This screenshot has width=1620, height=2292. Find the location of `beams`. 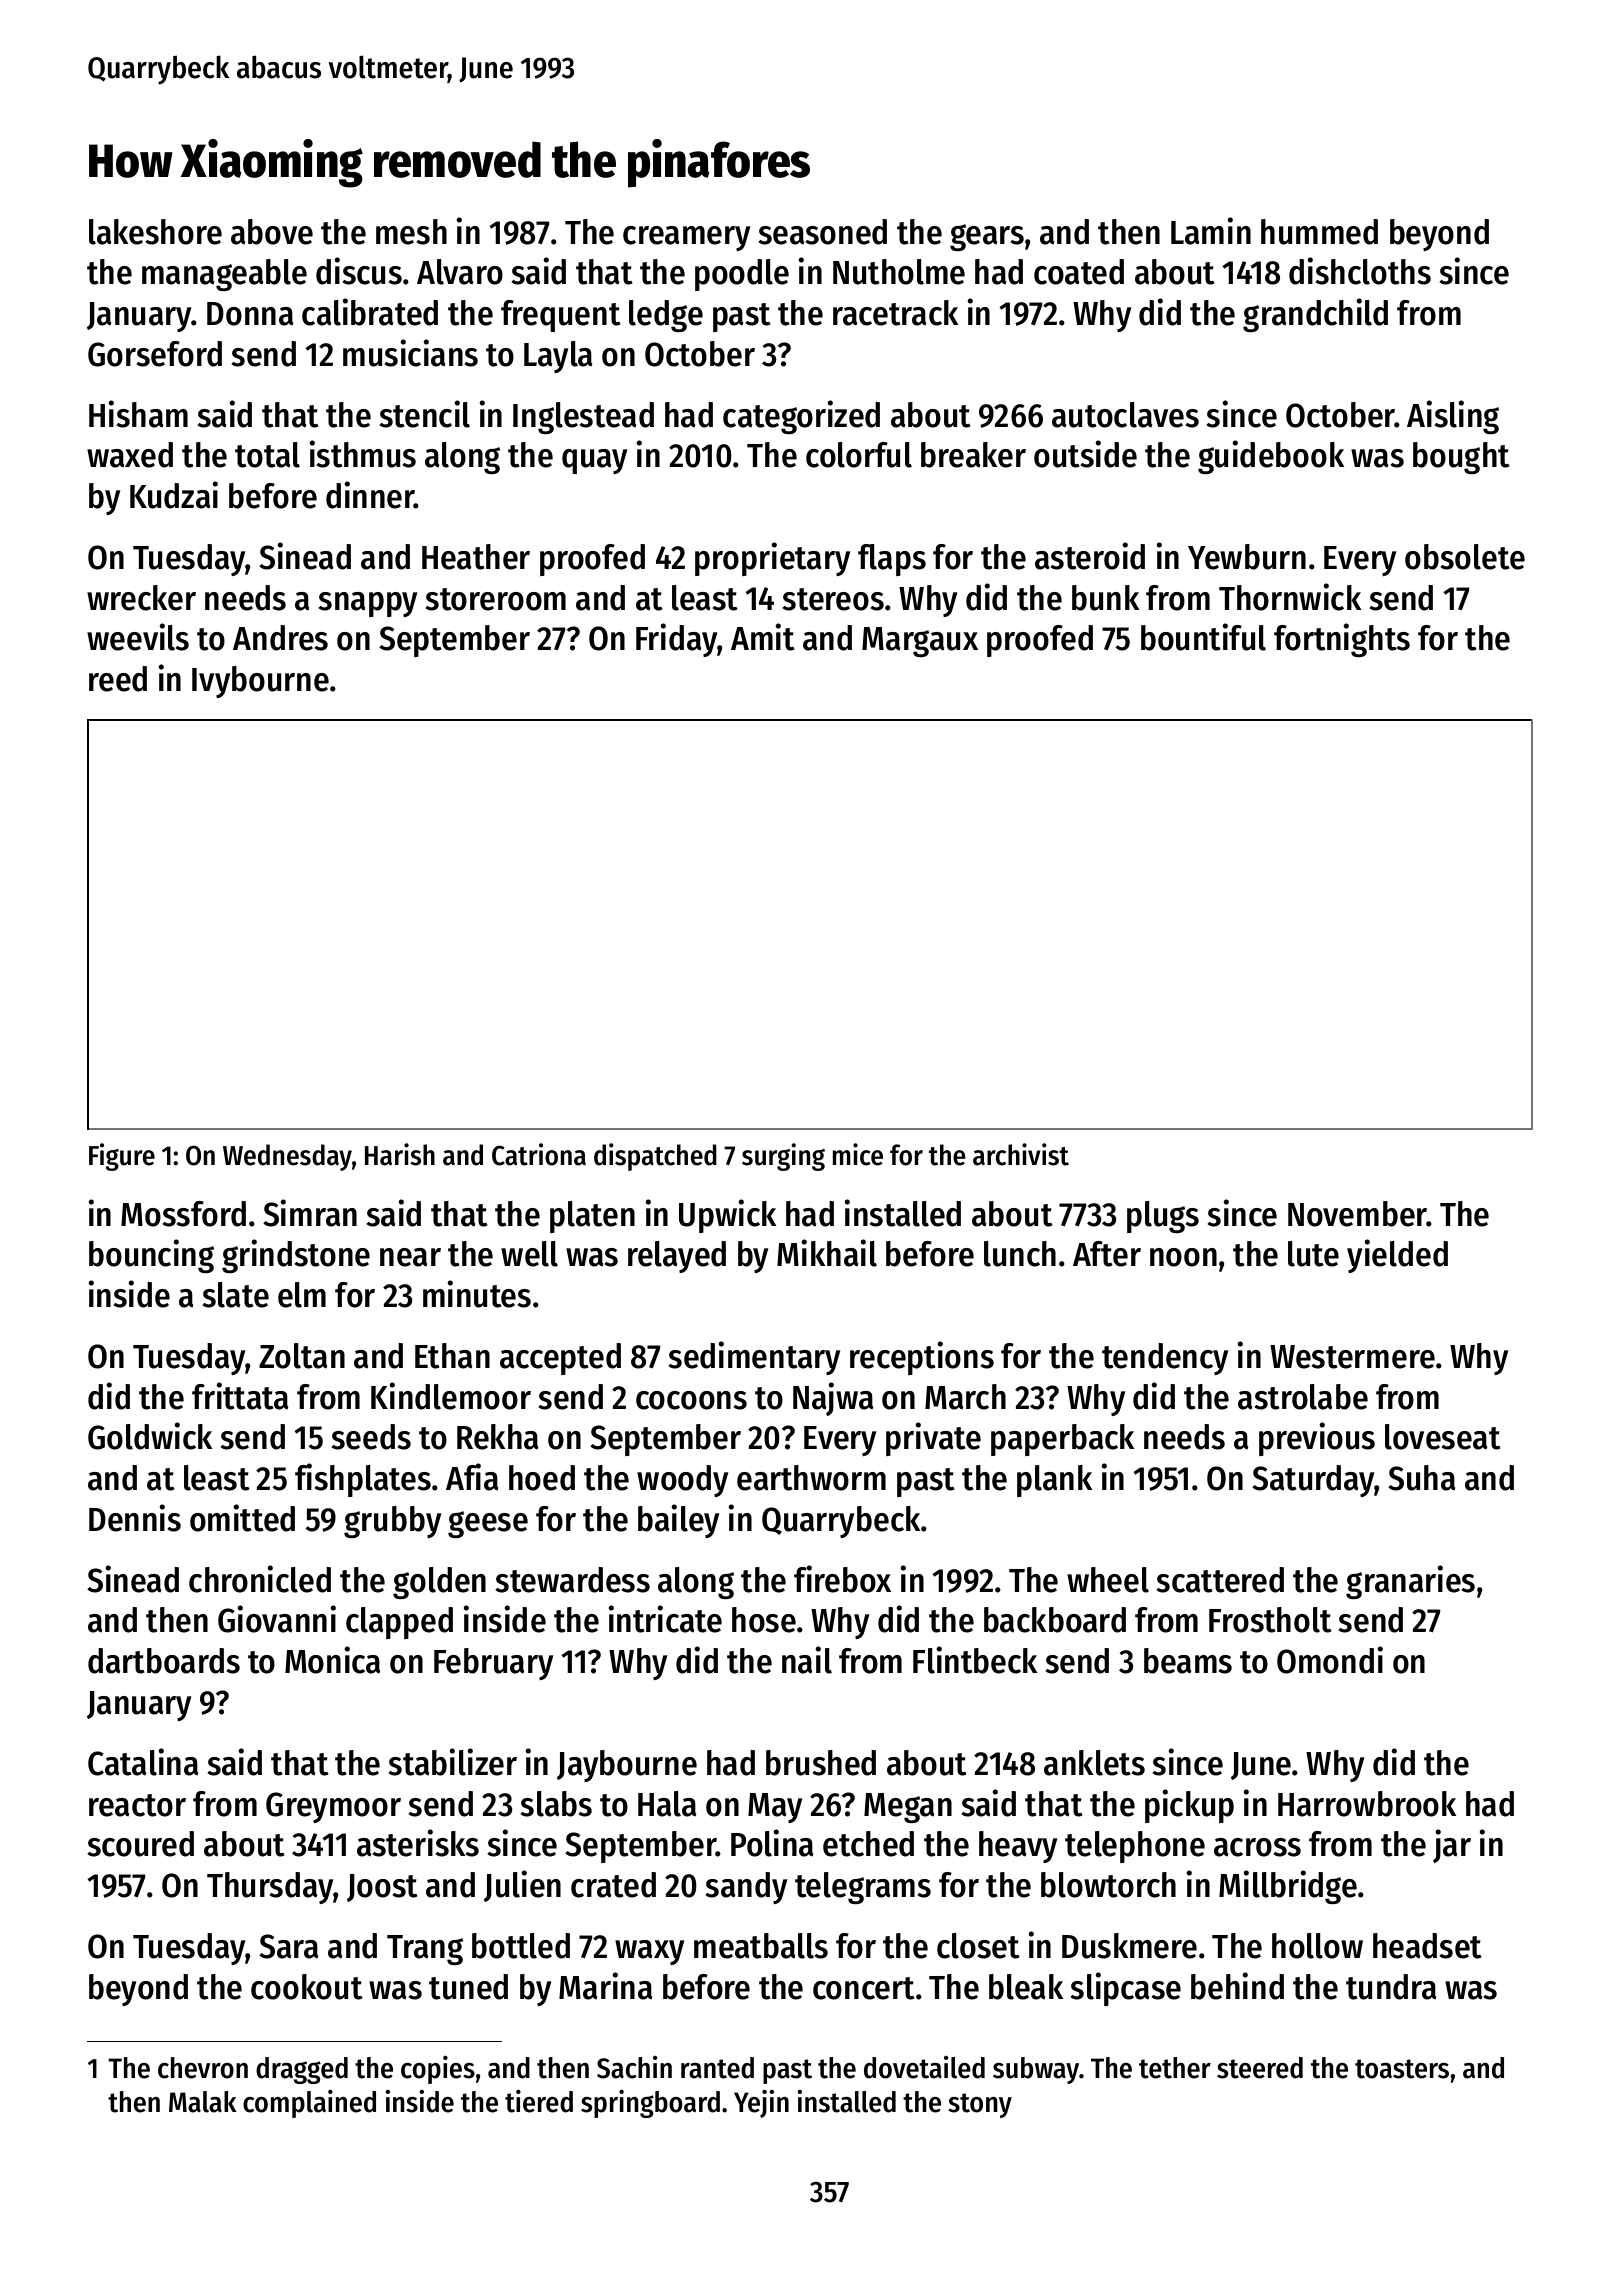

beams is located at coordinates (1188, 1661).
